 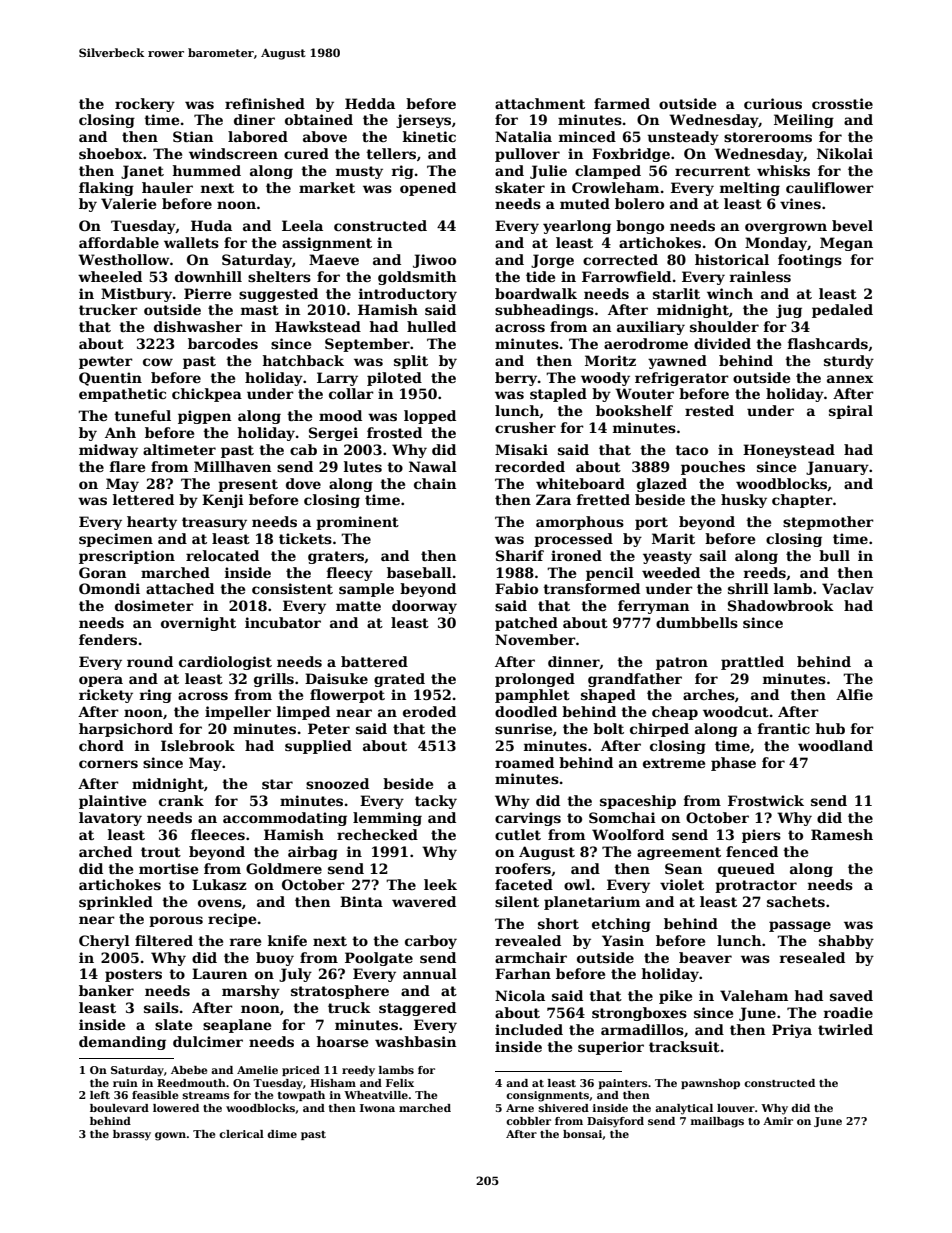 What do you see at coordinates (257, 1070) in the screenshot?
I see `Amelie` at bounding box center [257, 1070].
